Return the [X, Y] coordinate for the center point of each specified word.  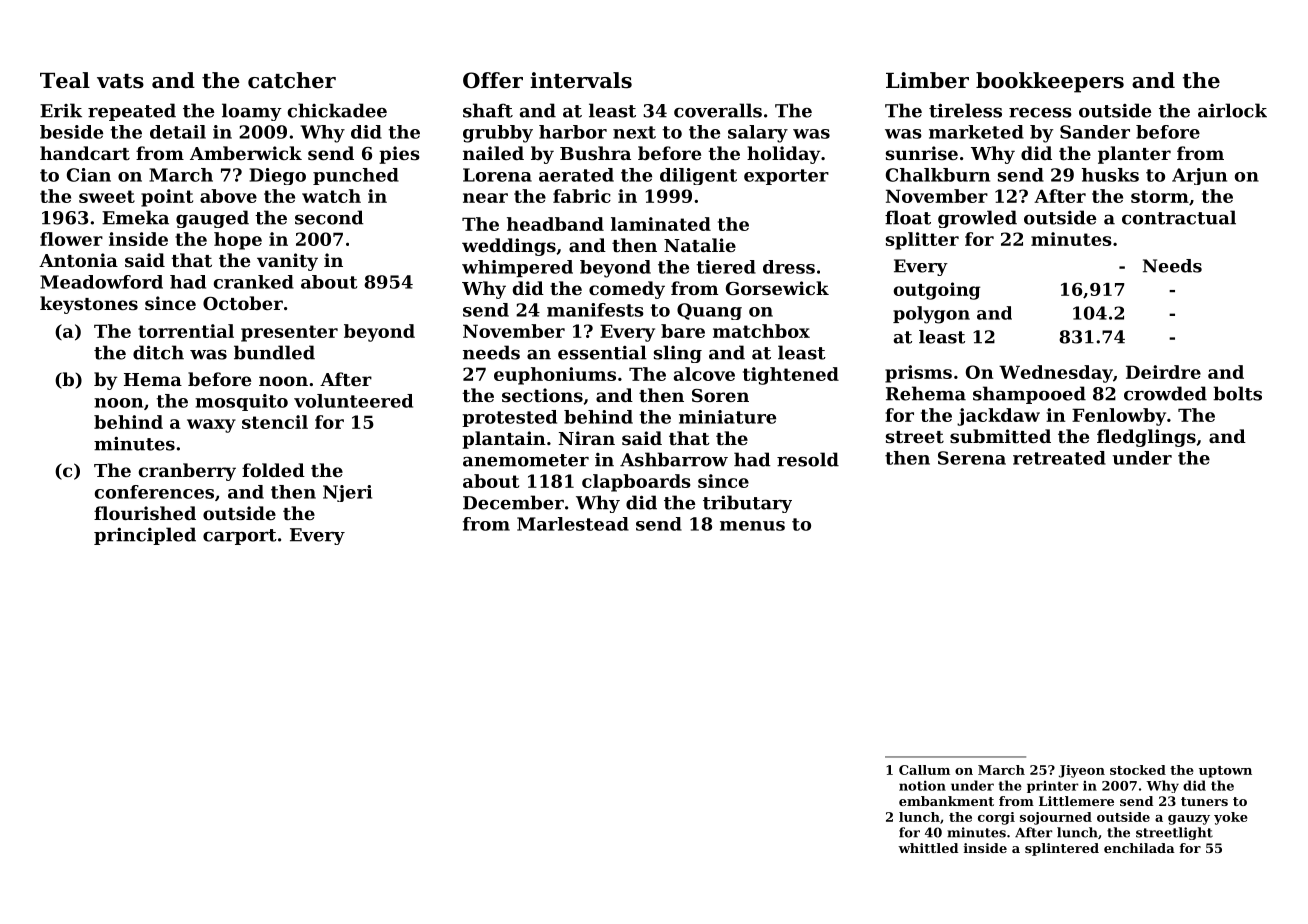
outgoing [936, 291]
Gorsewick [777, 288]
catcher [292, 80]
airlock [1232, 110]
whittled [928, 848]
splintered [1062, 849]
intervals [581, 80]
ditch [158, 352]
